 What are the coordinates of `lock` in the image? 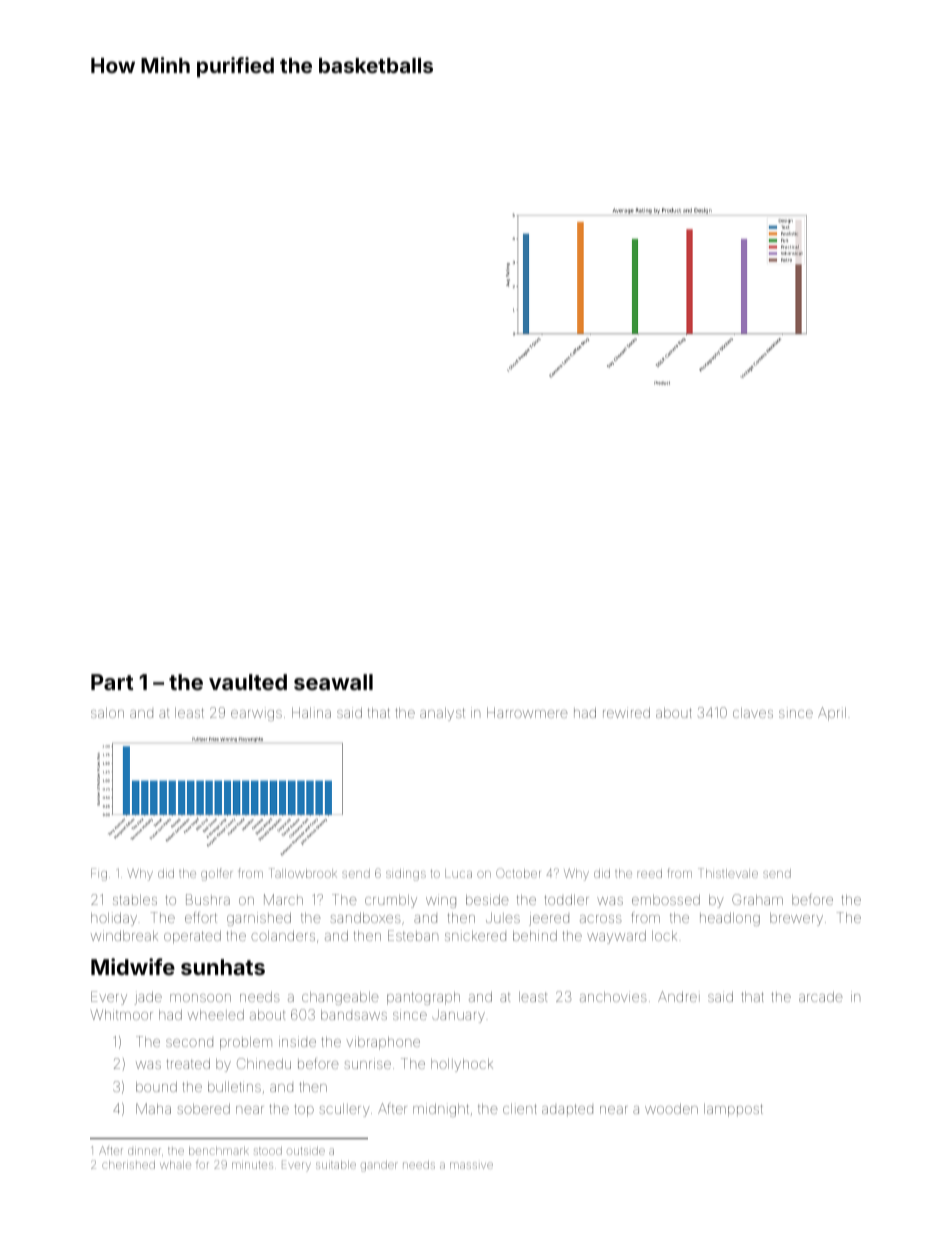 It's located at (664, 936).
